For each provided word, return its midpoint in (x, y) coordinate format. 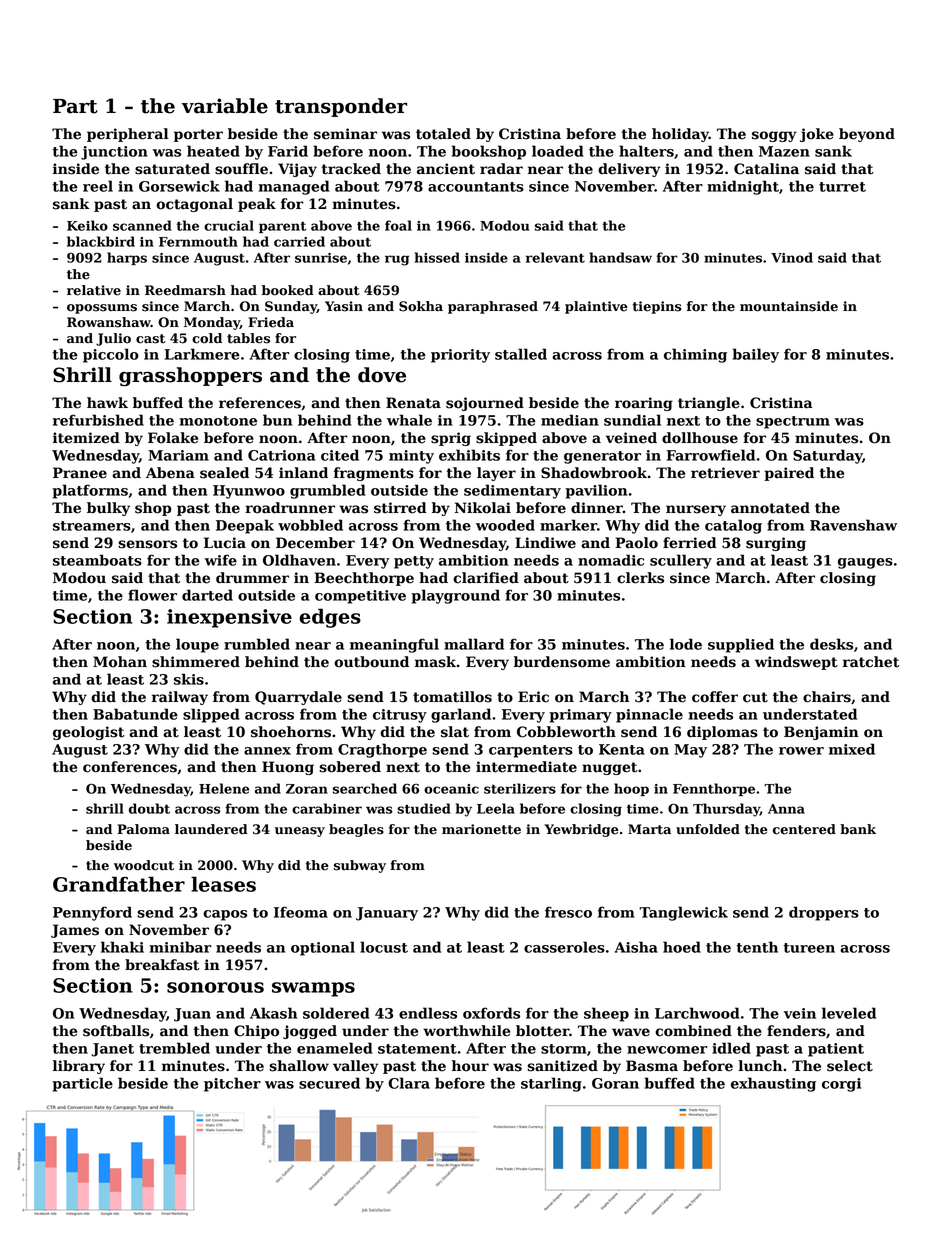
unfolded (708, 829)
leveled (849, 1013)
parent (282, 227)
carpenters (531, 751)
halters (646, 151)
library (79, 1067)
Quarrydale (298, 698)
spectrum (793, 422)
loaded (558, 151)
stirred (400, 508)
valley (355, 1067)
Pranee (80, 473)
